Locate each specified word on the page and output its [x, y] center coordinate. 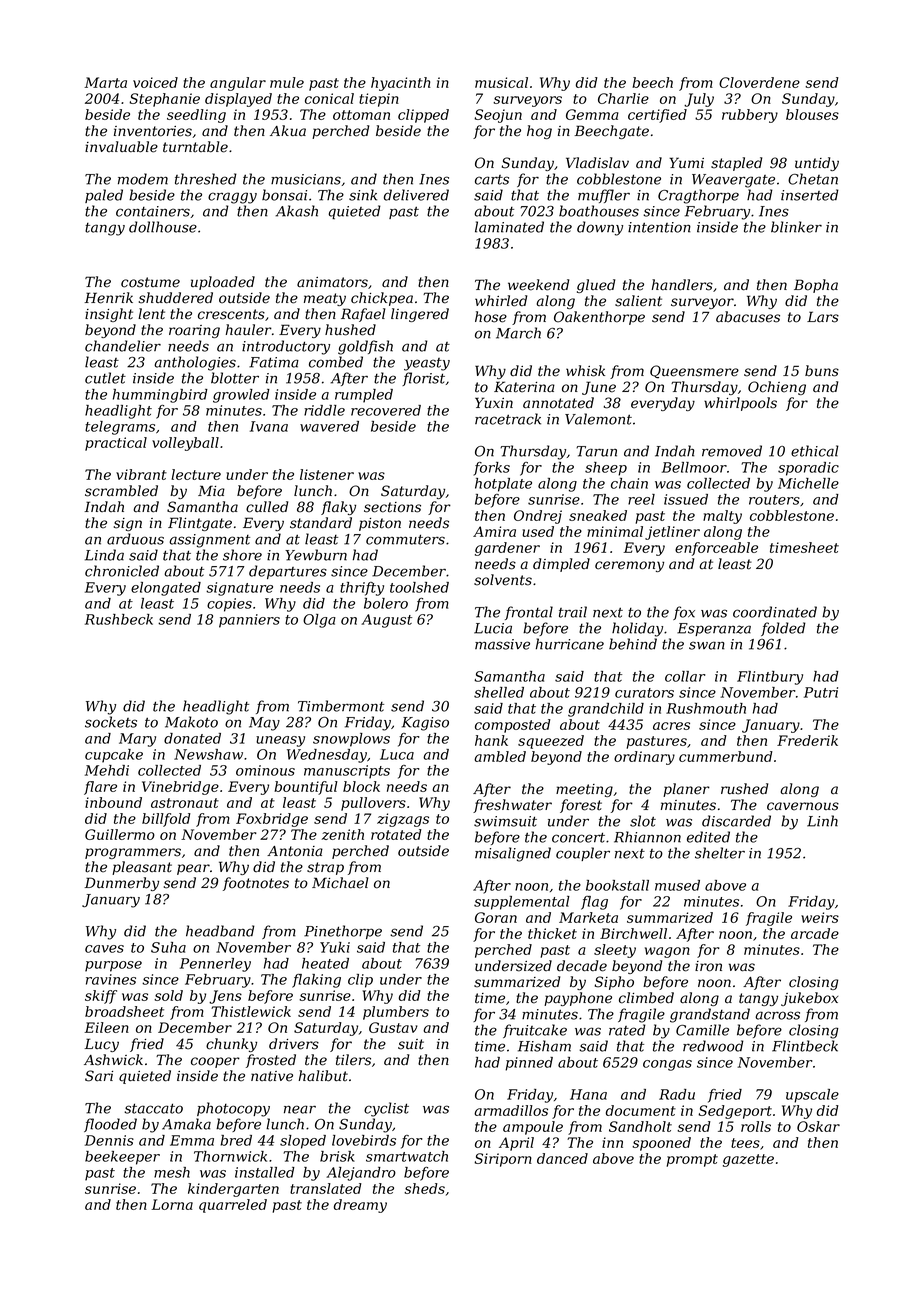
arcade [815, 933]
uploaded [223, 283]
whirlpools [740, 404]
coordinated [775, 612]
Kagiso [425, 724]
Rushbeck [119, 619]
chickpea [382, 299]
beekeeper [122, 1158]
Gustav [393, 1027]
